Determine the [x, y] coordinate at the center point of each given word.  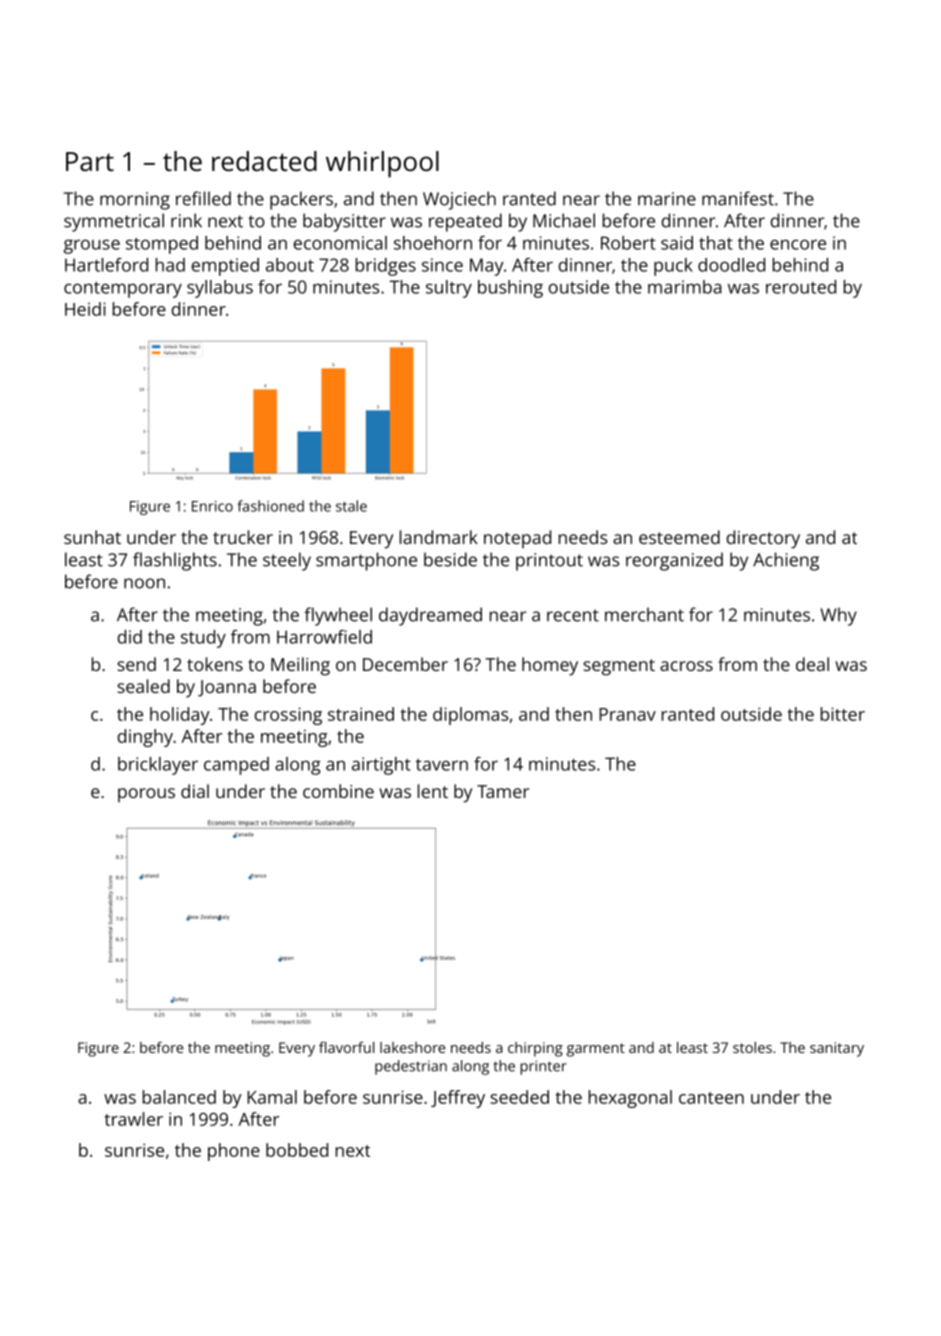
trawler [134, 1119]
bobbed [297, 1150]
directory [763, 539]
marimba [685, 287]
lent [433, 791]
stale [351, 506]
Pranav [627, 714]
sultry [449, 289]
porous [146, 795]
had [170, 265]
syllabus [220, 289]
